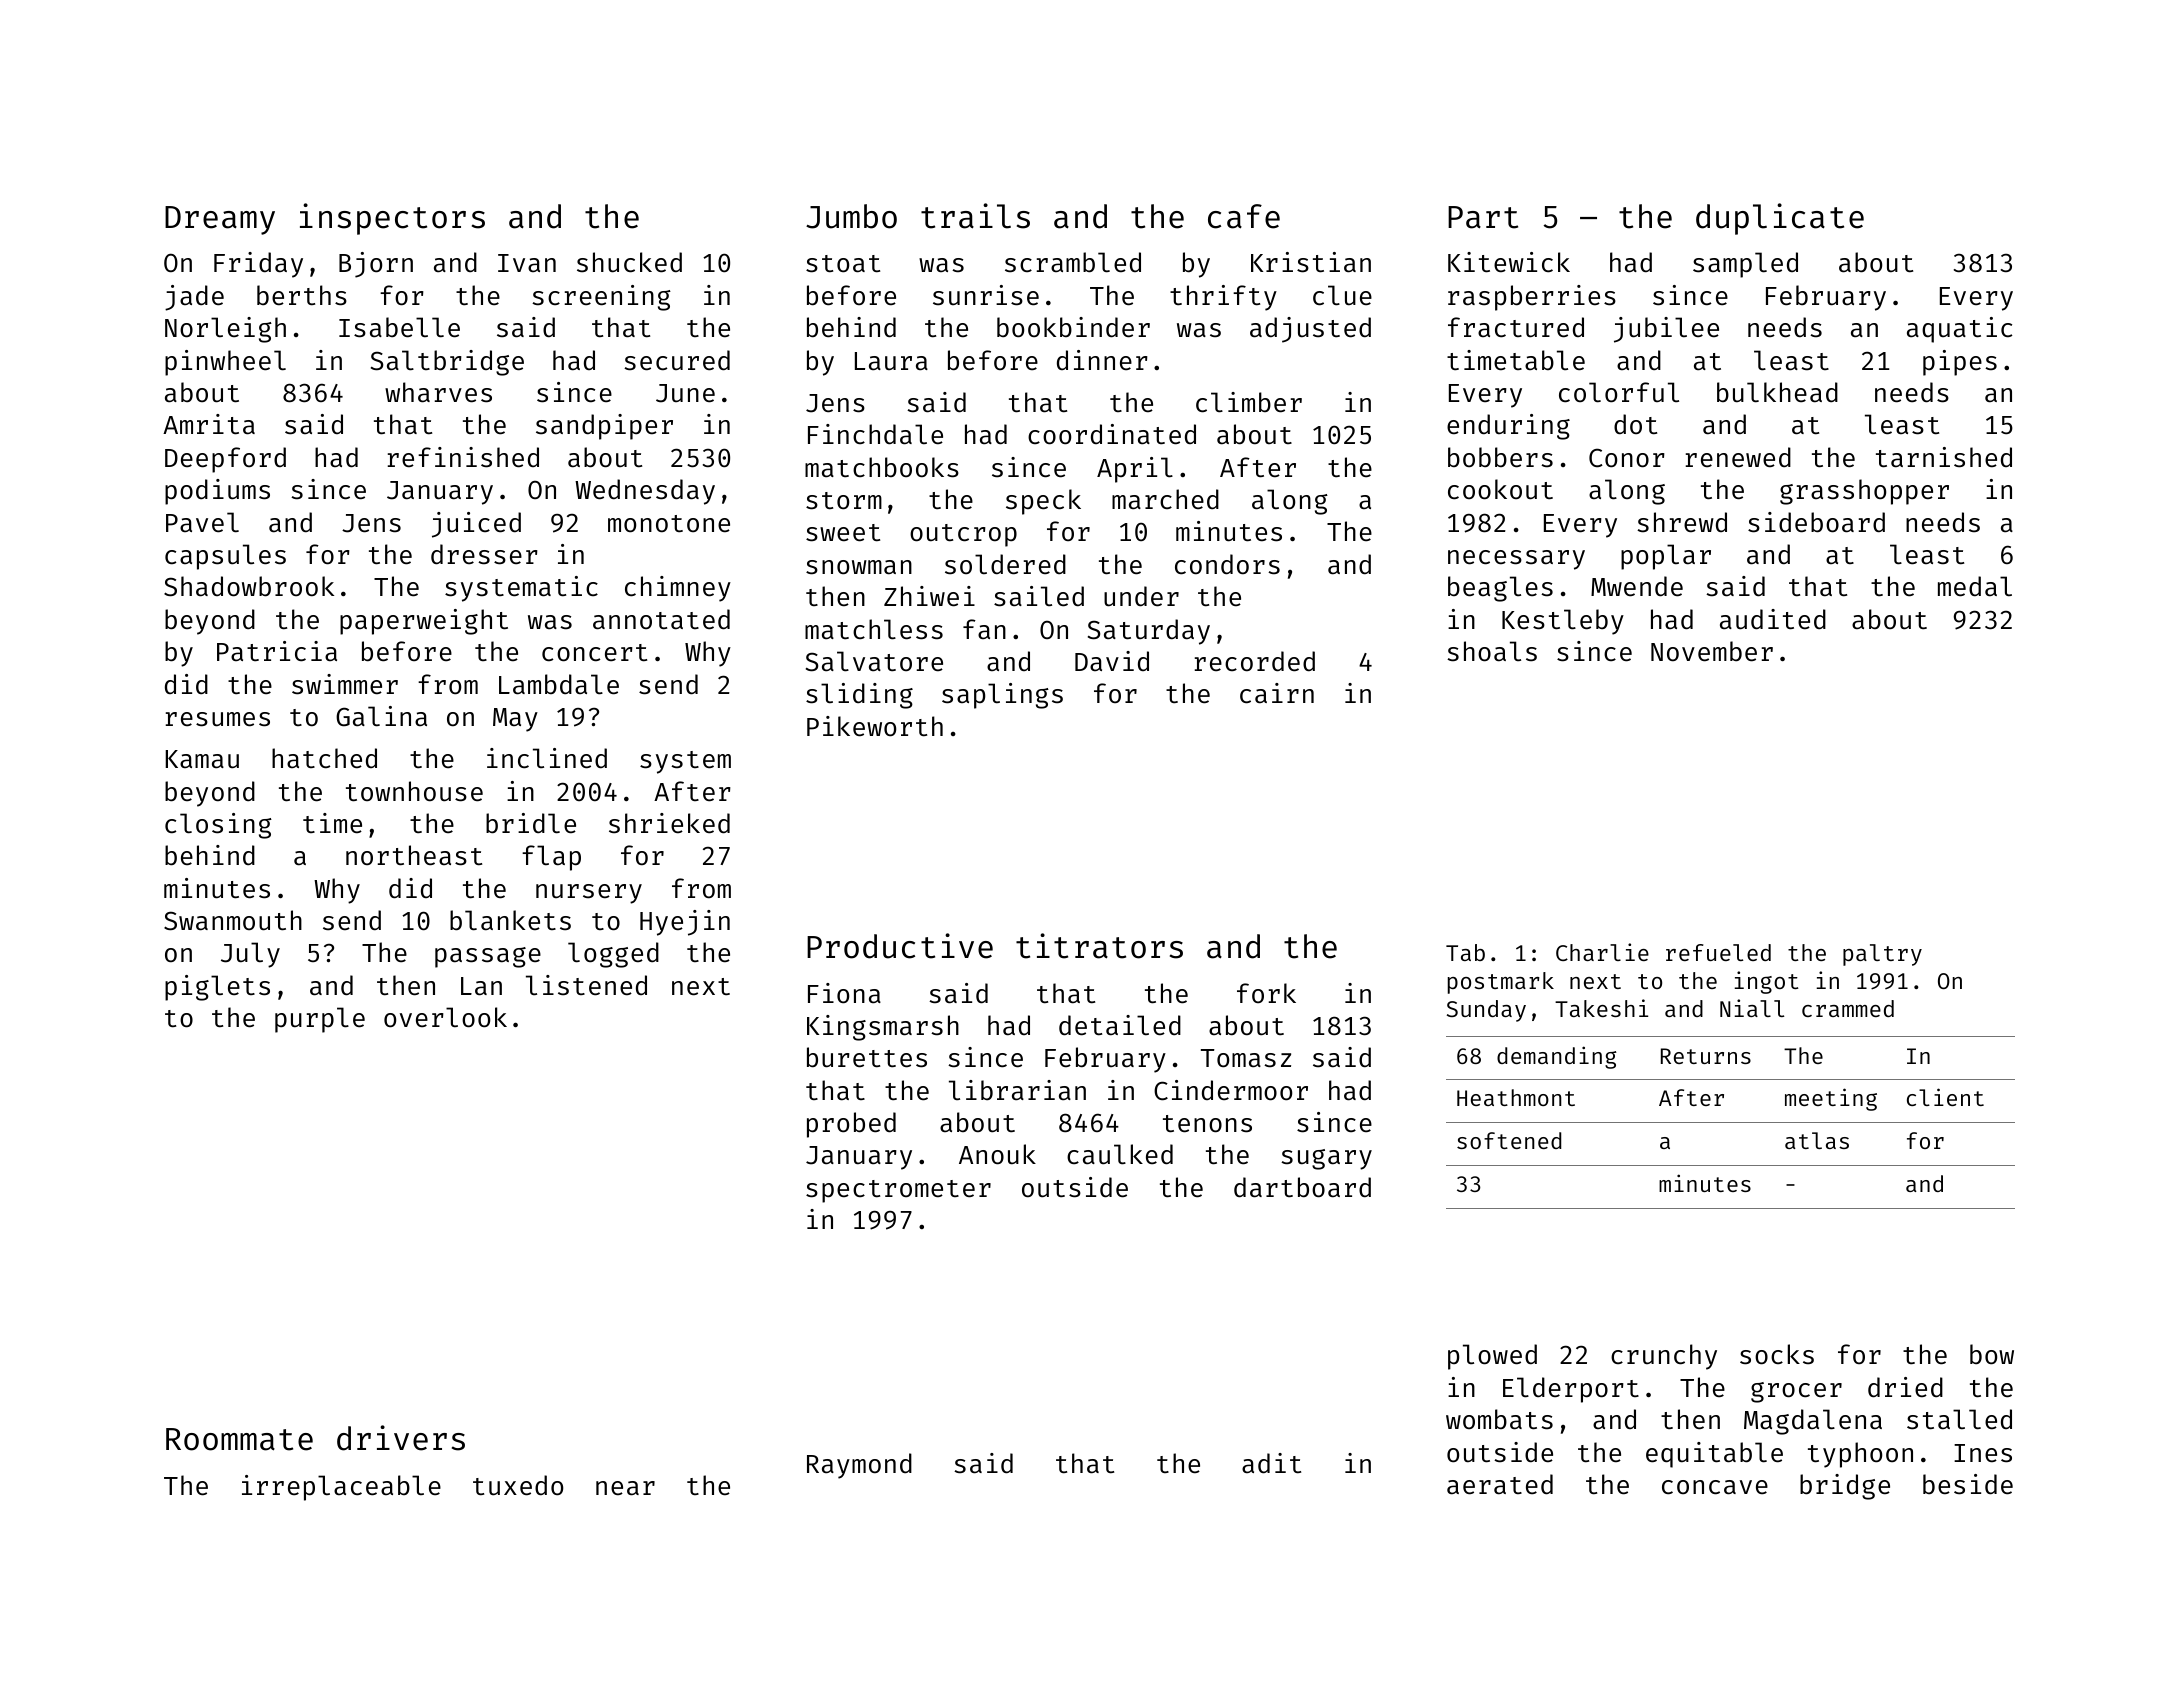 This screenshot has height=1683, width=2178. What do you see at coordinates (851, 216) in the screenshot?
I see `Jumbo` at bounding box center [851, 216].
